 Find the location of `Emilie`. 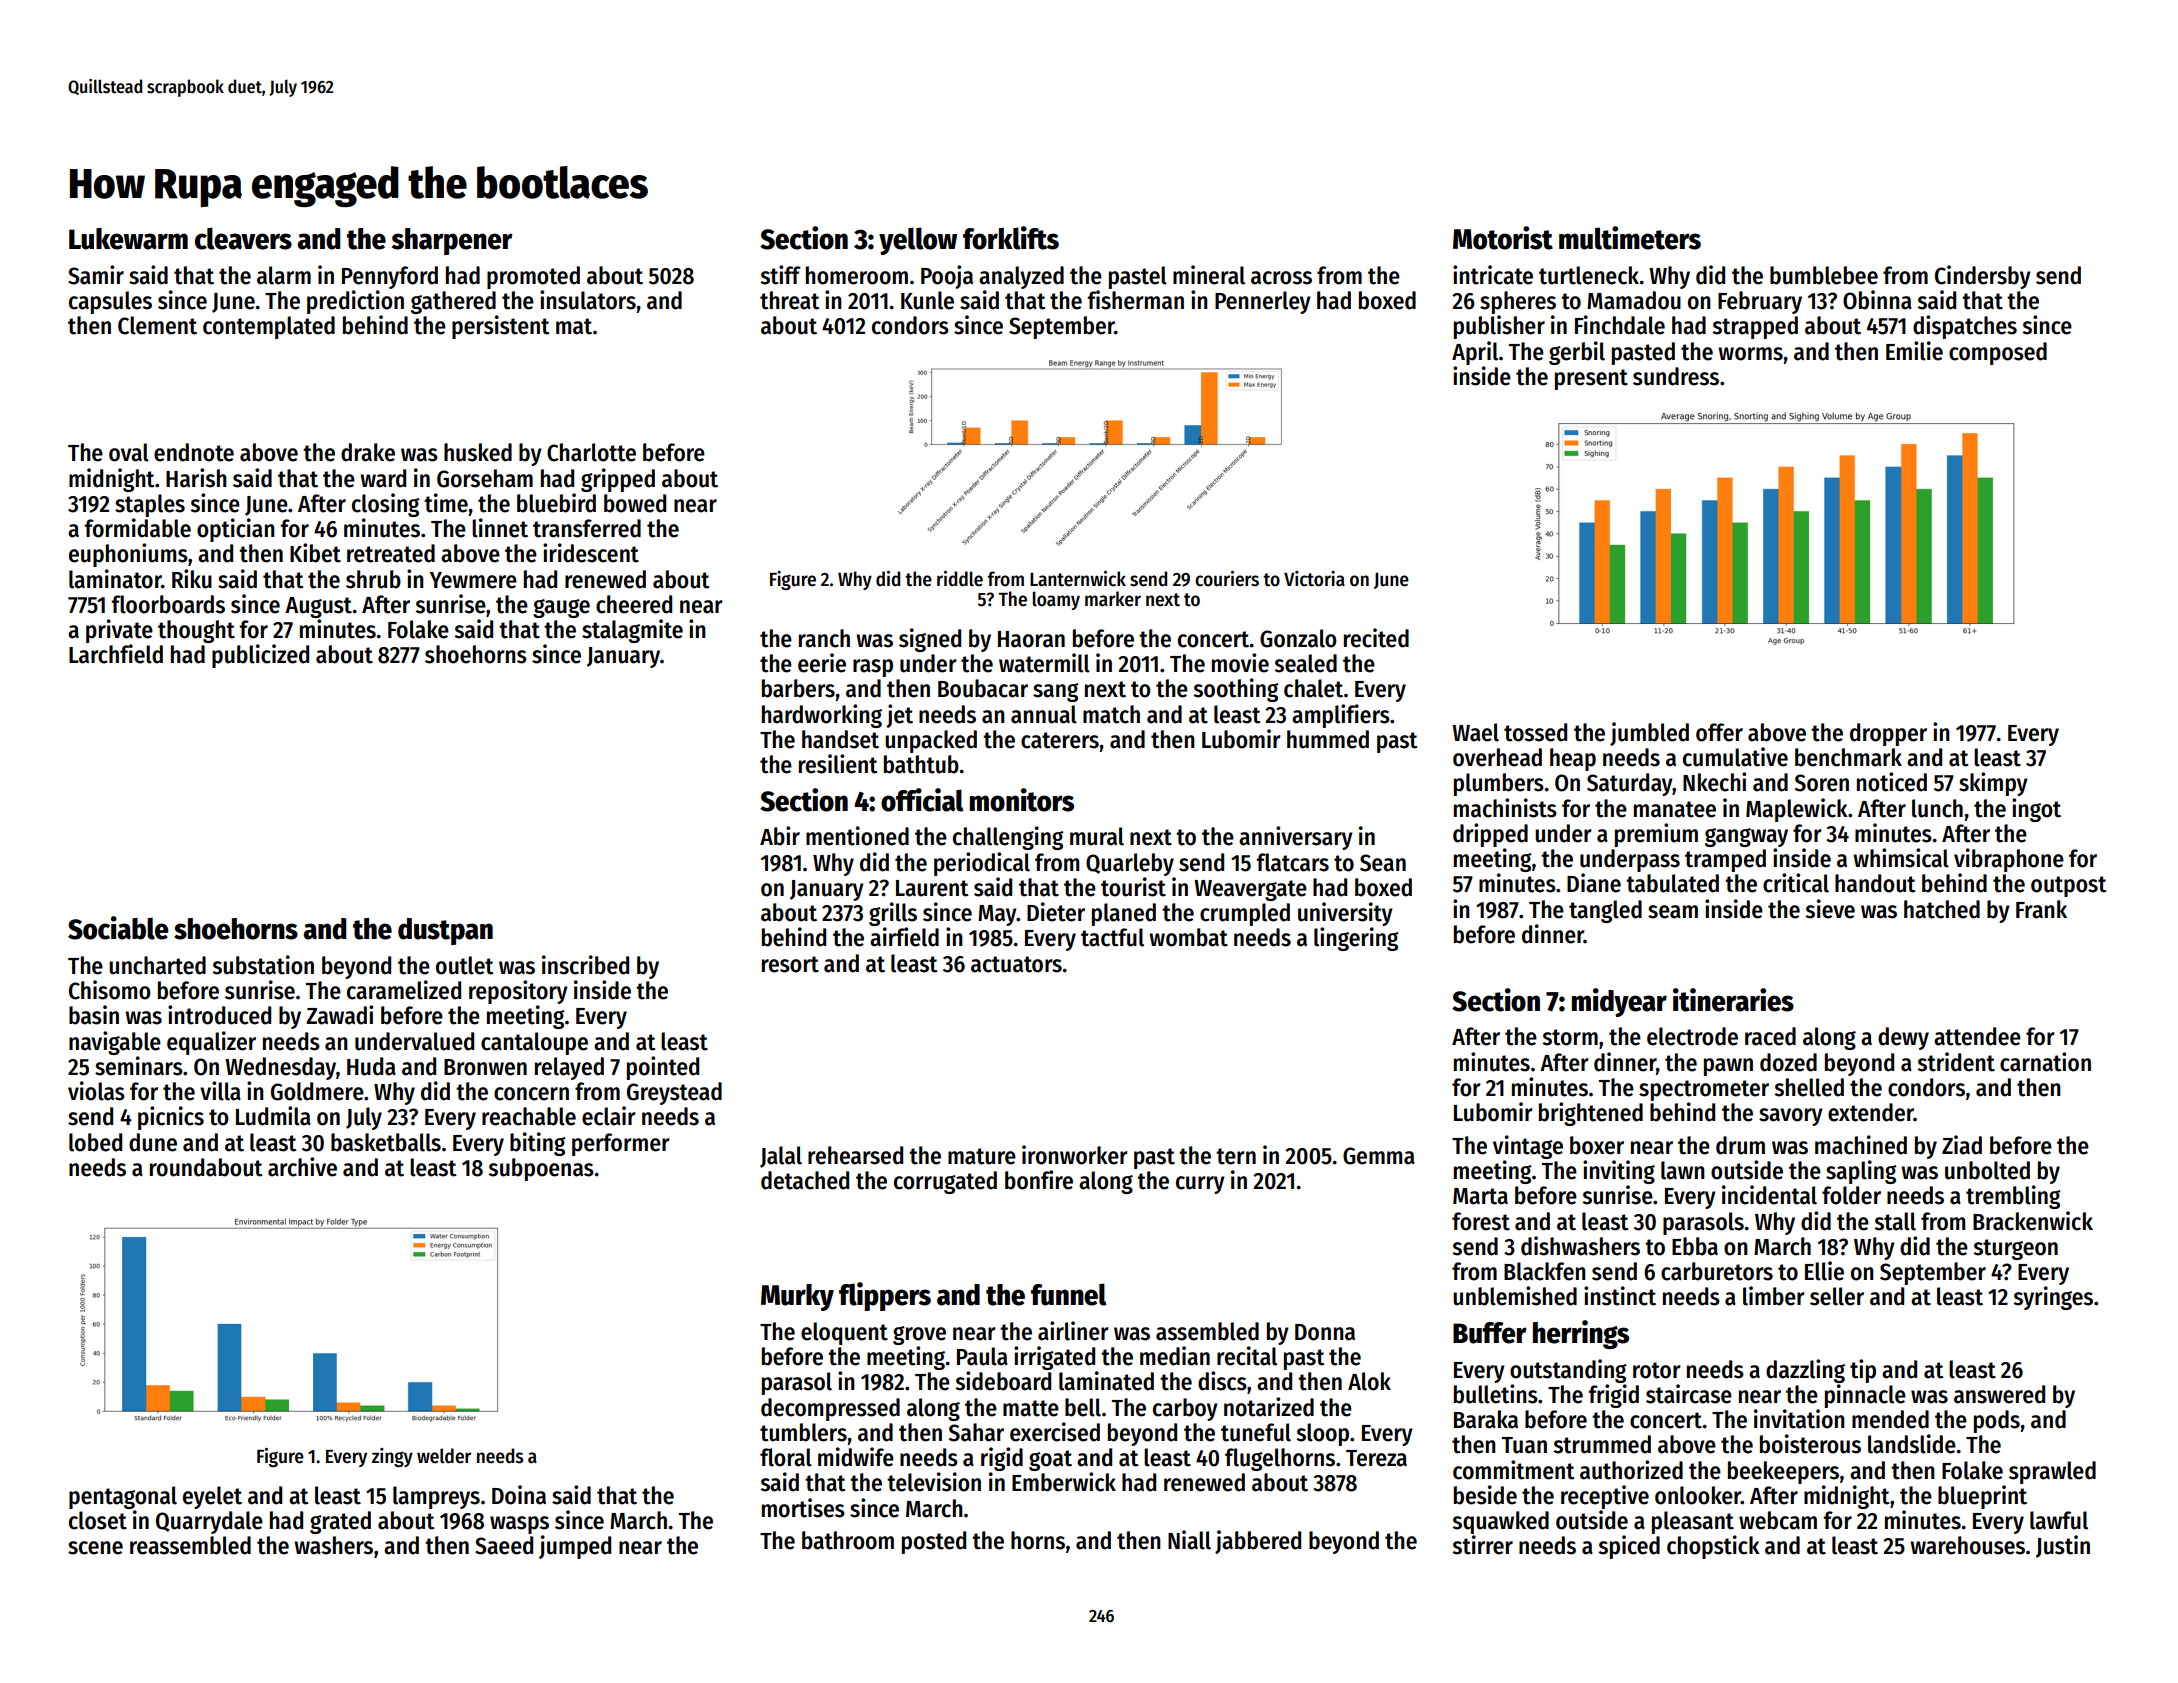

Emilie is located at coordinates (1914, 351).
